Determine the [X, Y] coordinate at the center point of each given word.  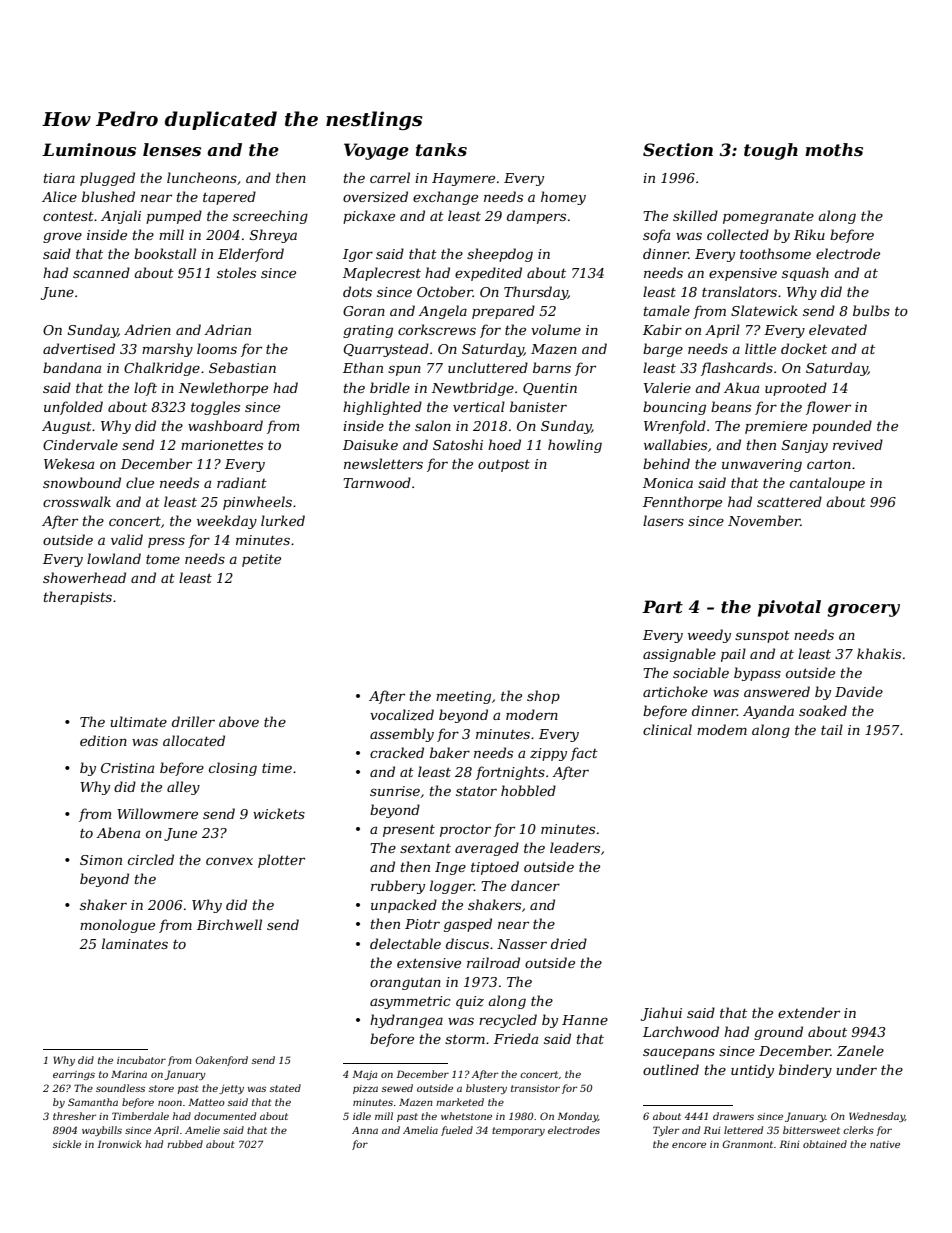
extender [809, 1012]
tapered [229, 198]
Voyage [376, 151]
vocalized [402, 715]
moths [834, 149]
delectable [405, 943]
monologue [117, 926]
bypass [757, 674]
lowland [114, 558]
